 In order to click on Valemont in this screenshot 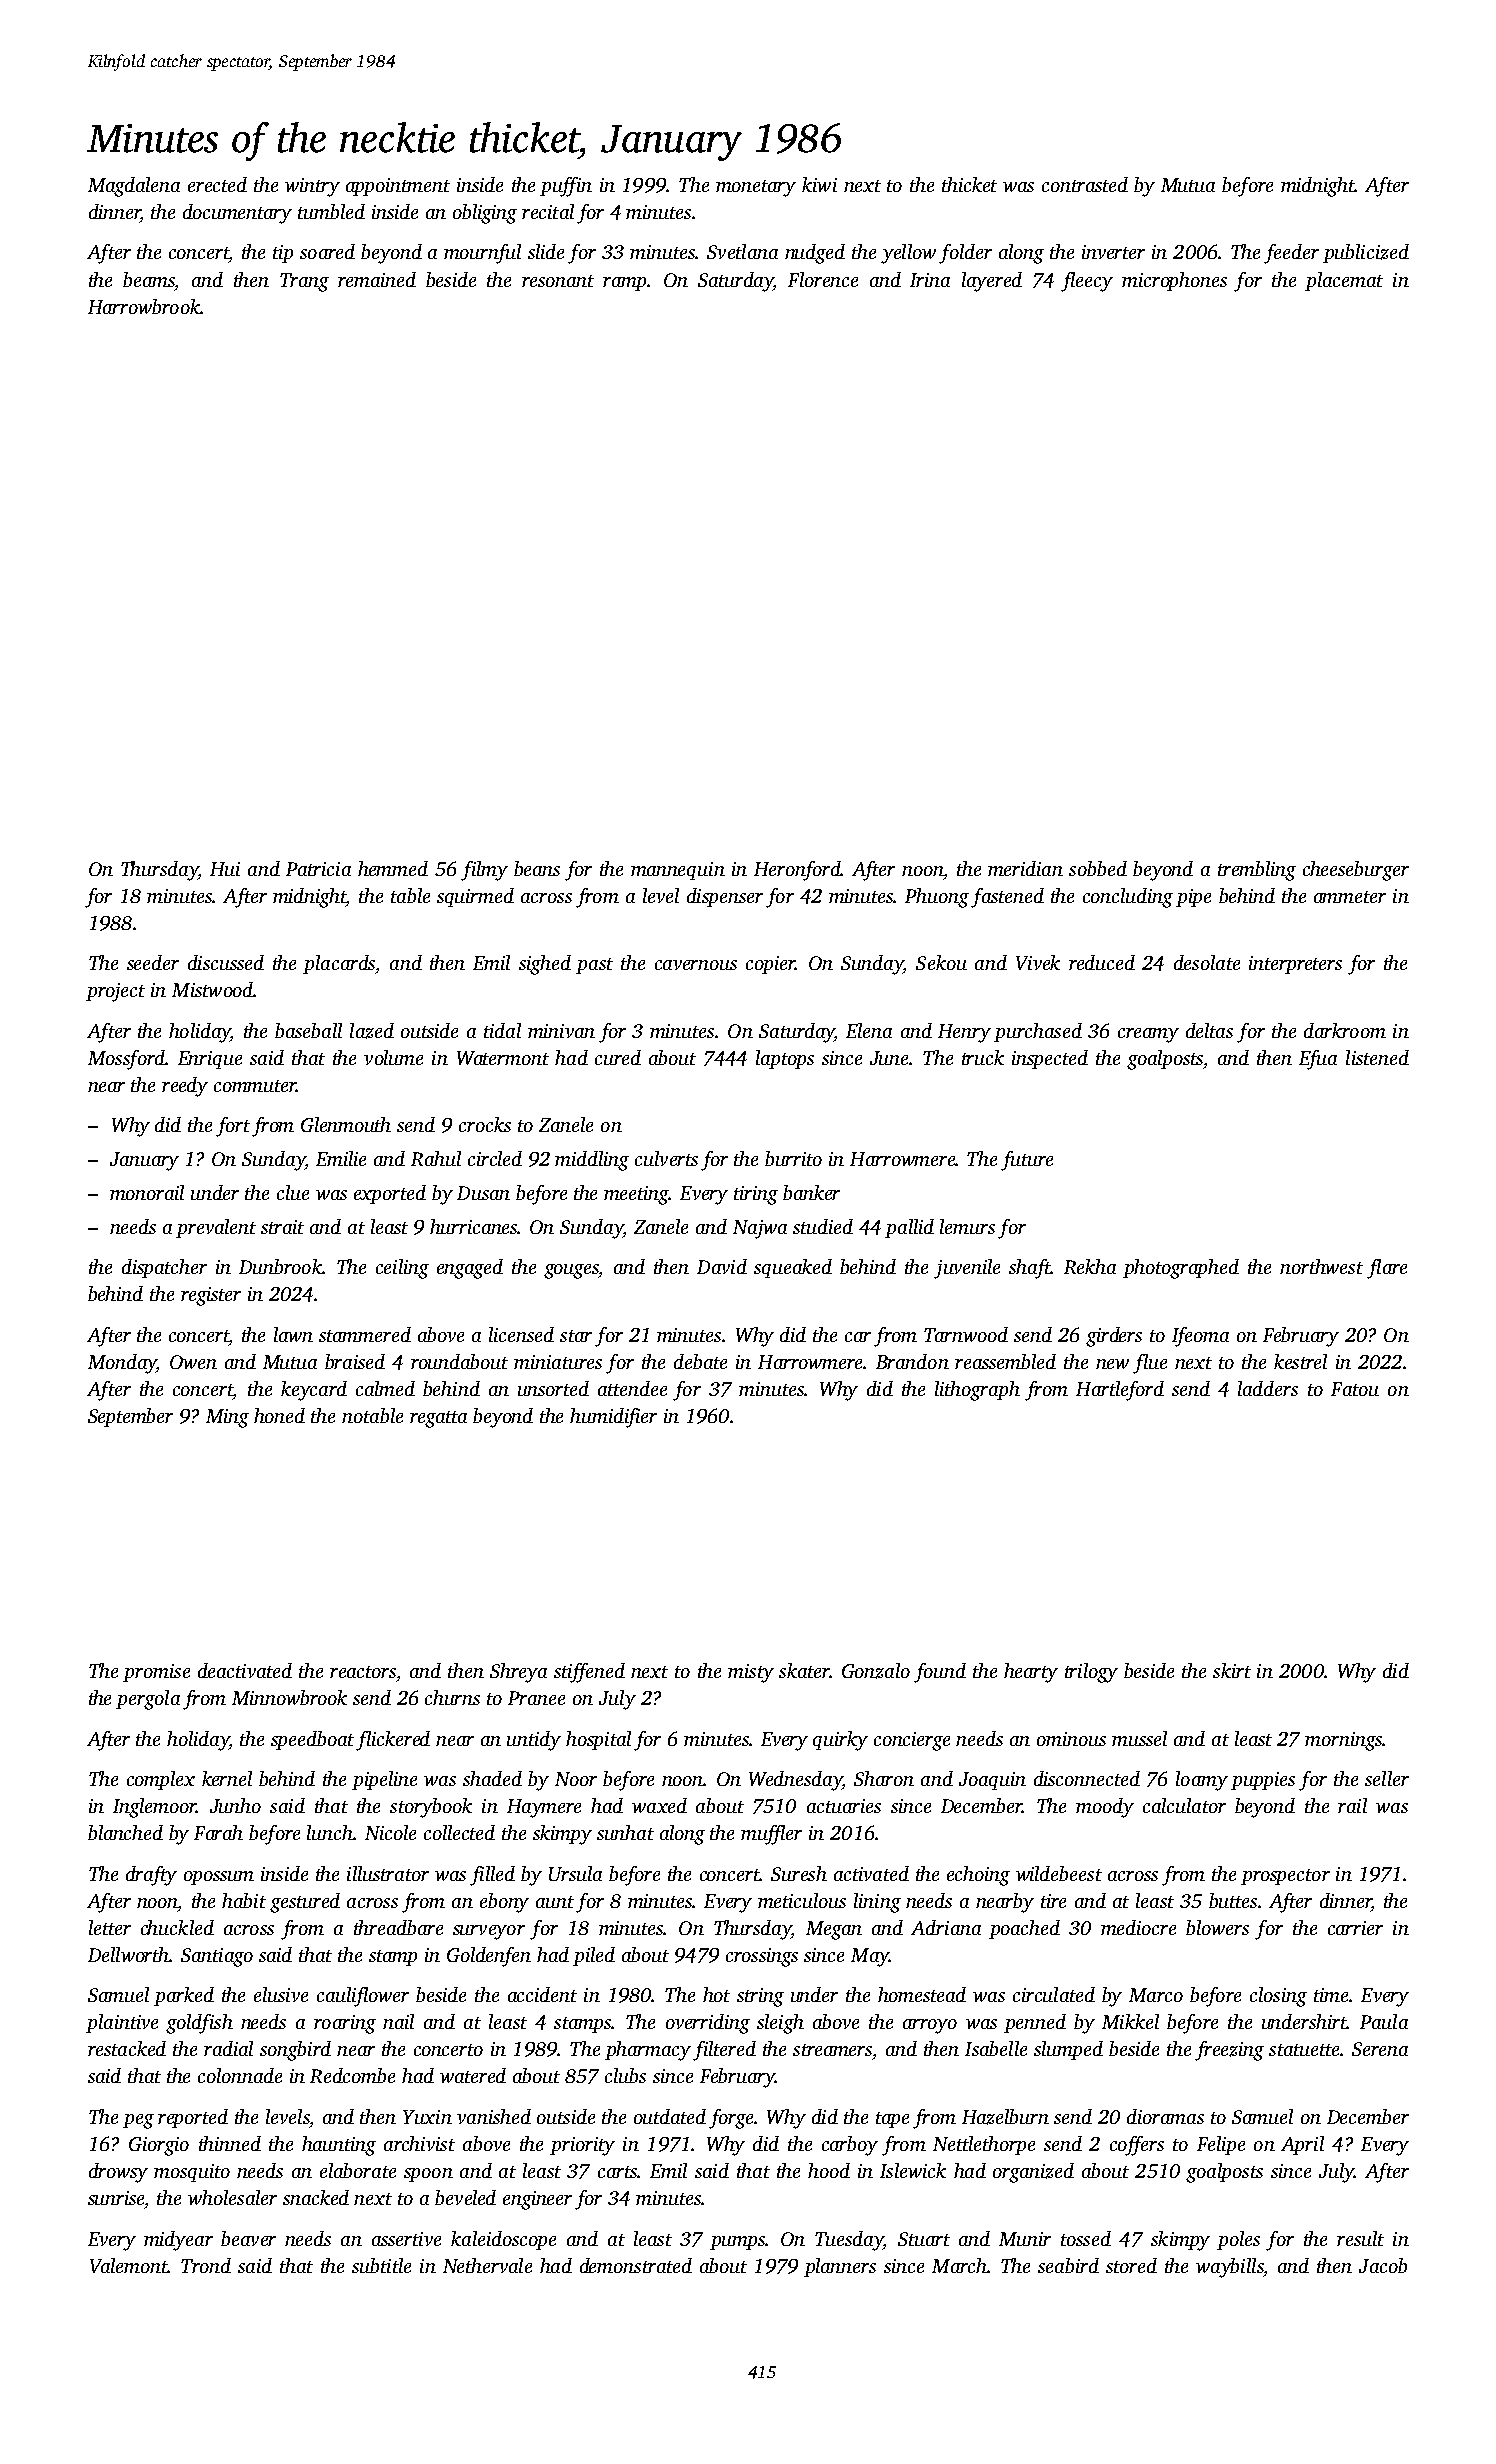, I will do `click(129, 2265)`.
